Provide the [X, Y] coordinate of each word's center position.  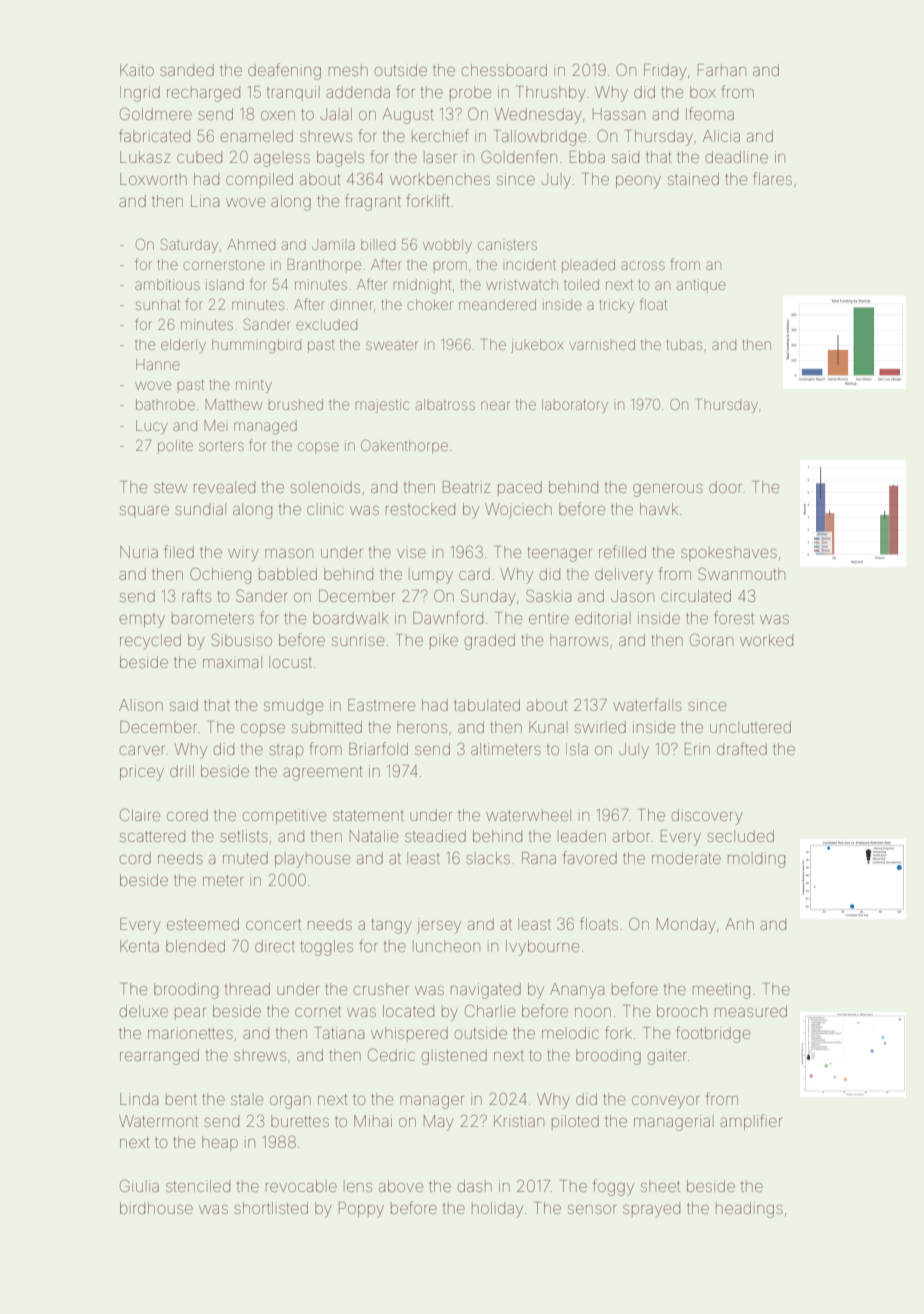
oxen [278, 115]
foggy [613, 1187]
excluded [326, 324]
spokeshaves [729, 553]
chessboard [504, 70]
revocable [301, 1186]
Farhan [722, 70]
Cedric [391, 1054]
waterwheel [528, 815]
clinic [325, 509]
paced [520, 488]
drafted [742, 748]
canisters [507, 245]
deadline [737, 157]
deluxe [144, 1011]
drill [182, 771]
